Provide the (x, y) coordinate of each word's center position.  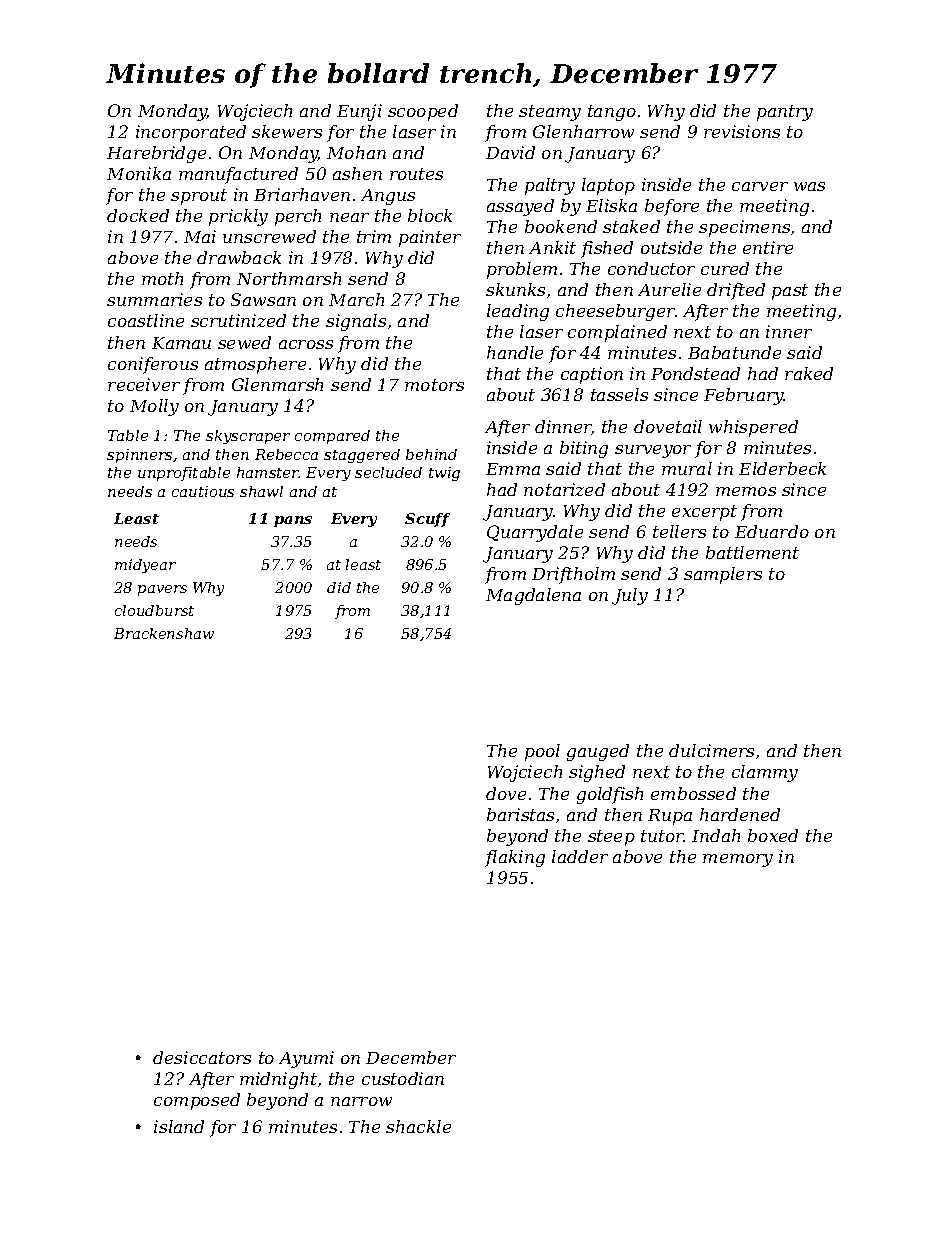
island (179, 1126)
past (790, 292)
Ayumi (306, 1059)
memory (738, 860)
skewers (287, 131)
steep (611, 838)
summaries (154, 299)
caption (592, 375)
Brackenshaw (164, 633)
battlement (752, 552)
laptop (608, 186)
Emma (513, 469)
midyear (145, 566)
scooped (423, 112)
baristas (520, 814)
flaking (515, 858)
